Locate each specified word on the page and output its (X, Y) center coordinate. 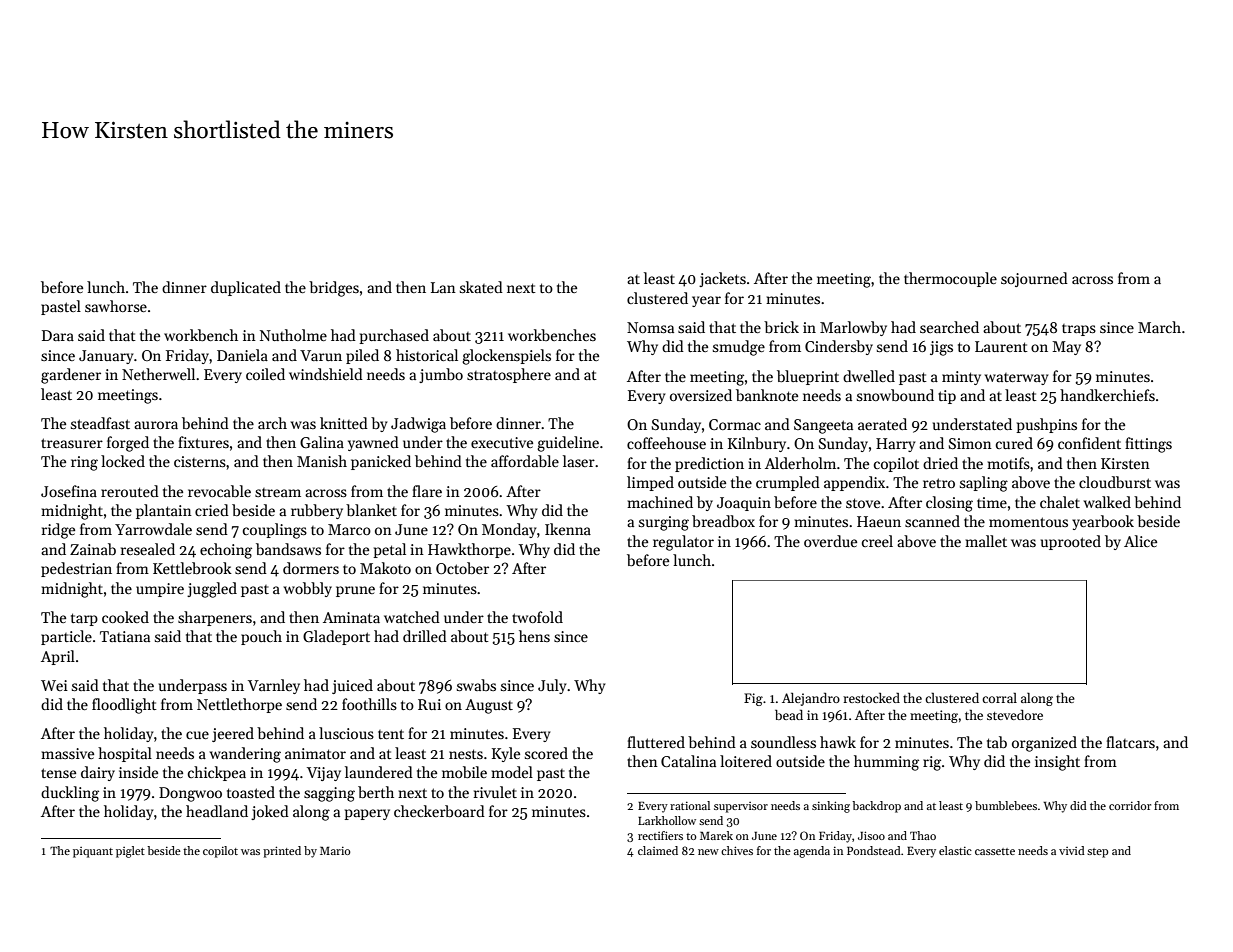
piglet (130, 852)
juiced (352, 686)
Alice (1140, 541)
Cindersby (839, 347)
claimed (658, 850)
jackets (722, 279)
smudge (739, 348)
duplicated (246, 288)
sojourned (1034, 279)
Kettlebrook (192, 568)
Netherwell (158, 374)
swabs (476, 685)
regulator (683, 543)
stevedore (1015, 715)
